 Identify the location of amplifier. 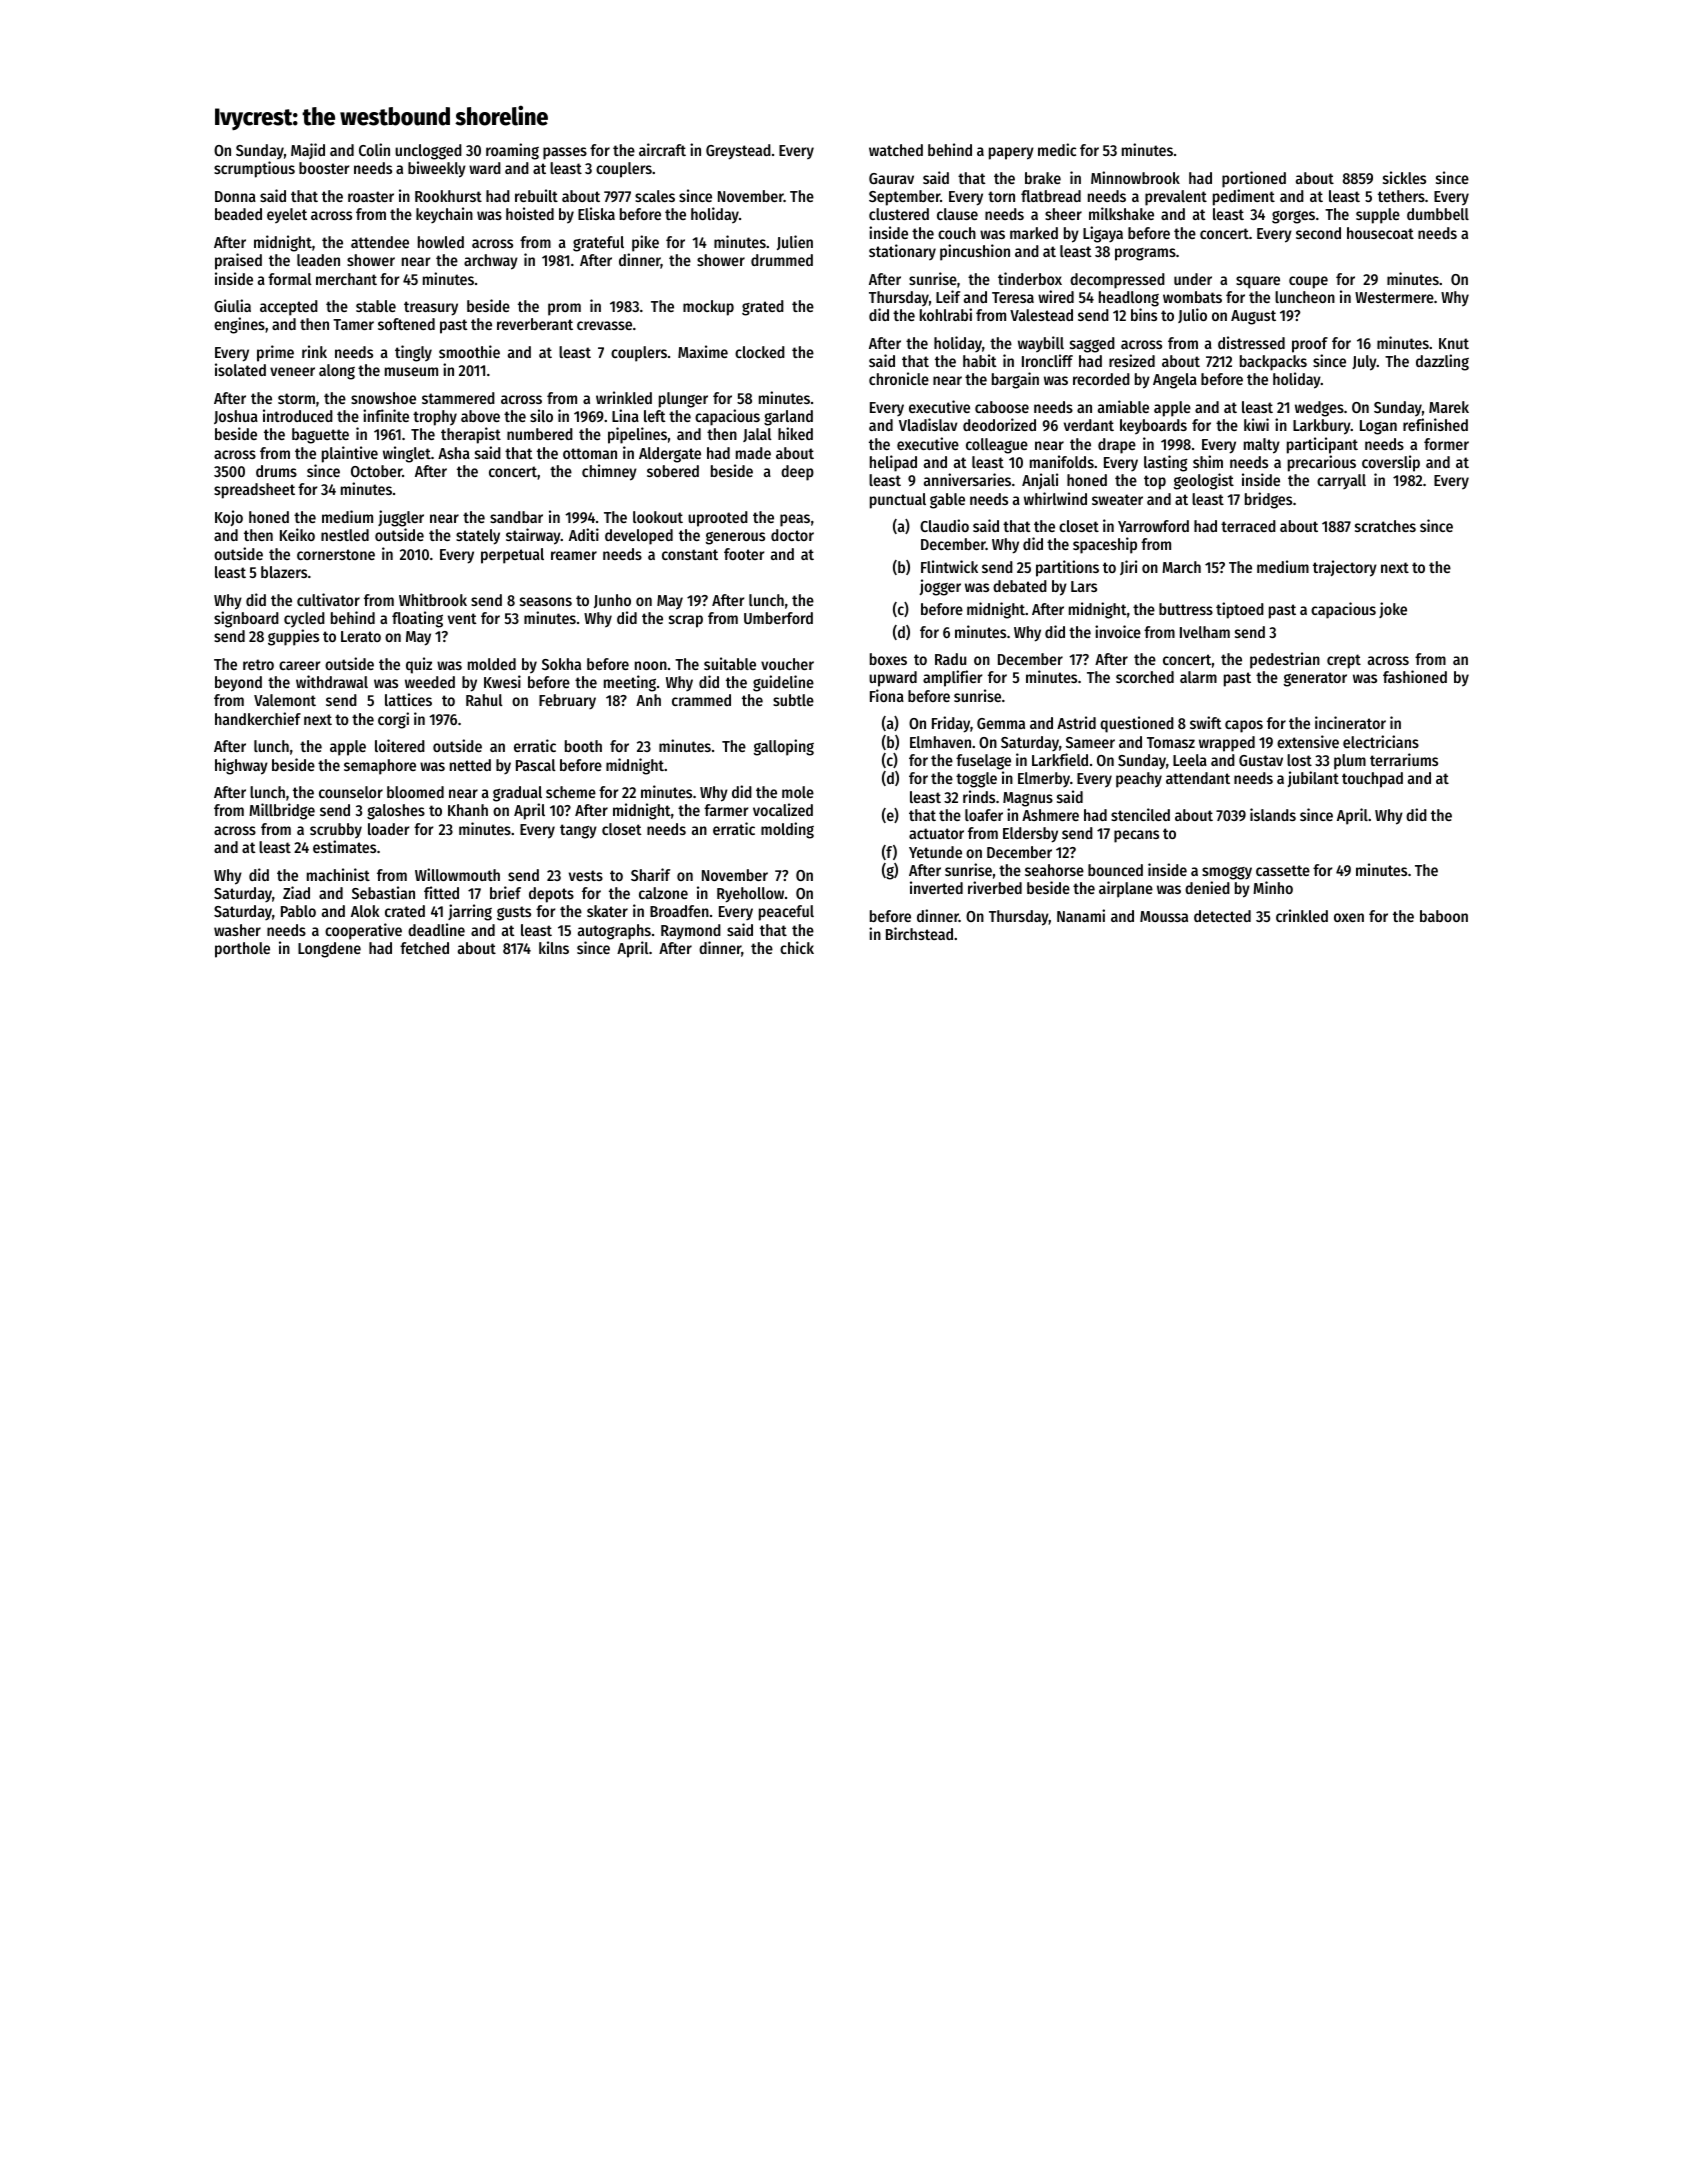
(952, 678).
